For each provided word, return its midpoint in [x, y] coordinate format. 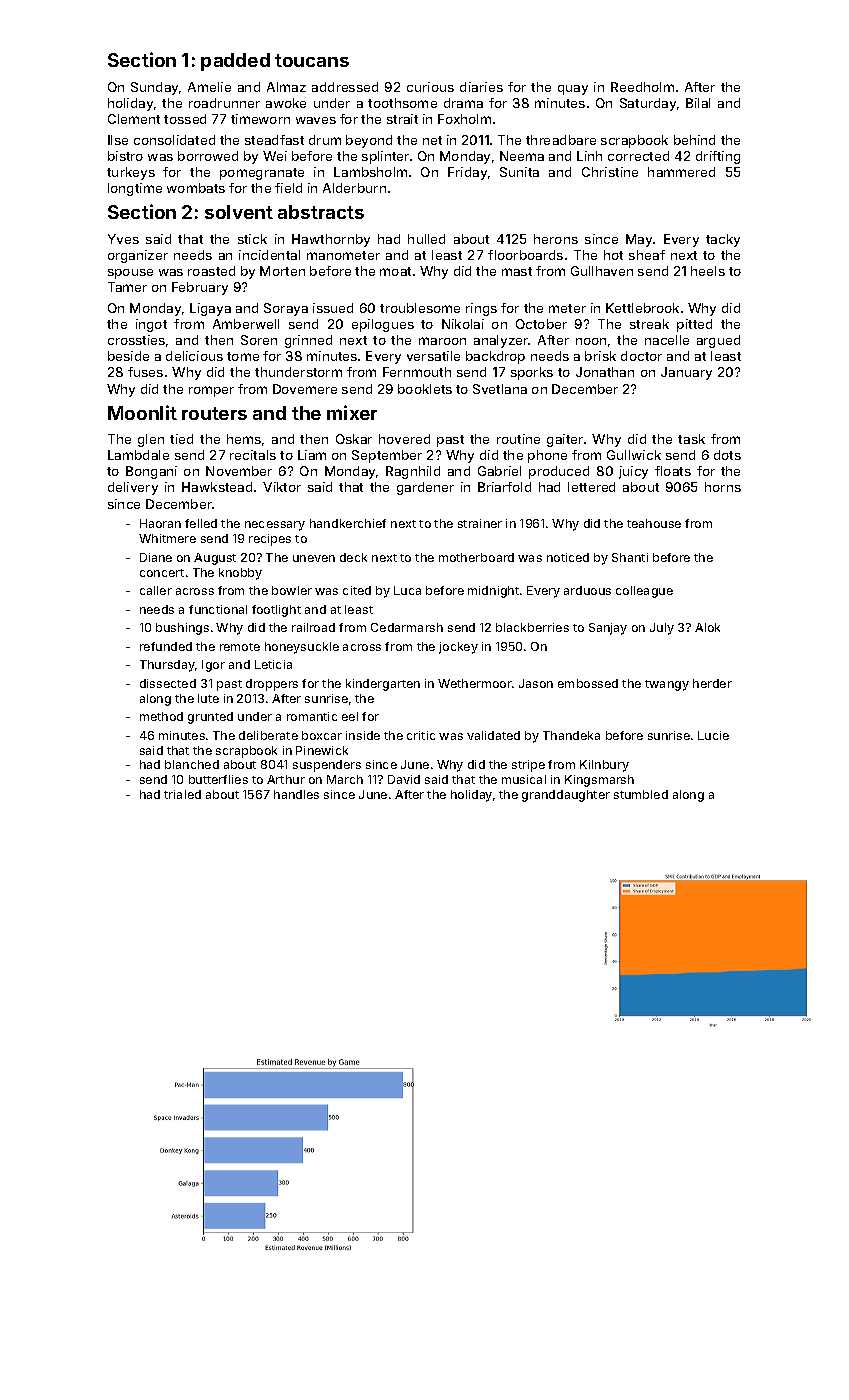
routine [518, 439]
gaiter [565, 440]
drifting [718, 157]
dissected [168, 683]
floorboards [525, 255]
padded [235, 62]
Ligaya [210, 309]
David [404, 779]
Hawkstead [217, 487]
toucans [312, 60]
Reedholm [642, 87]
